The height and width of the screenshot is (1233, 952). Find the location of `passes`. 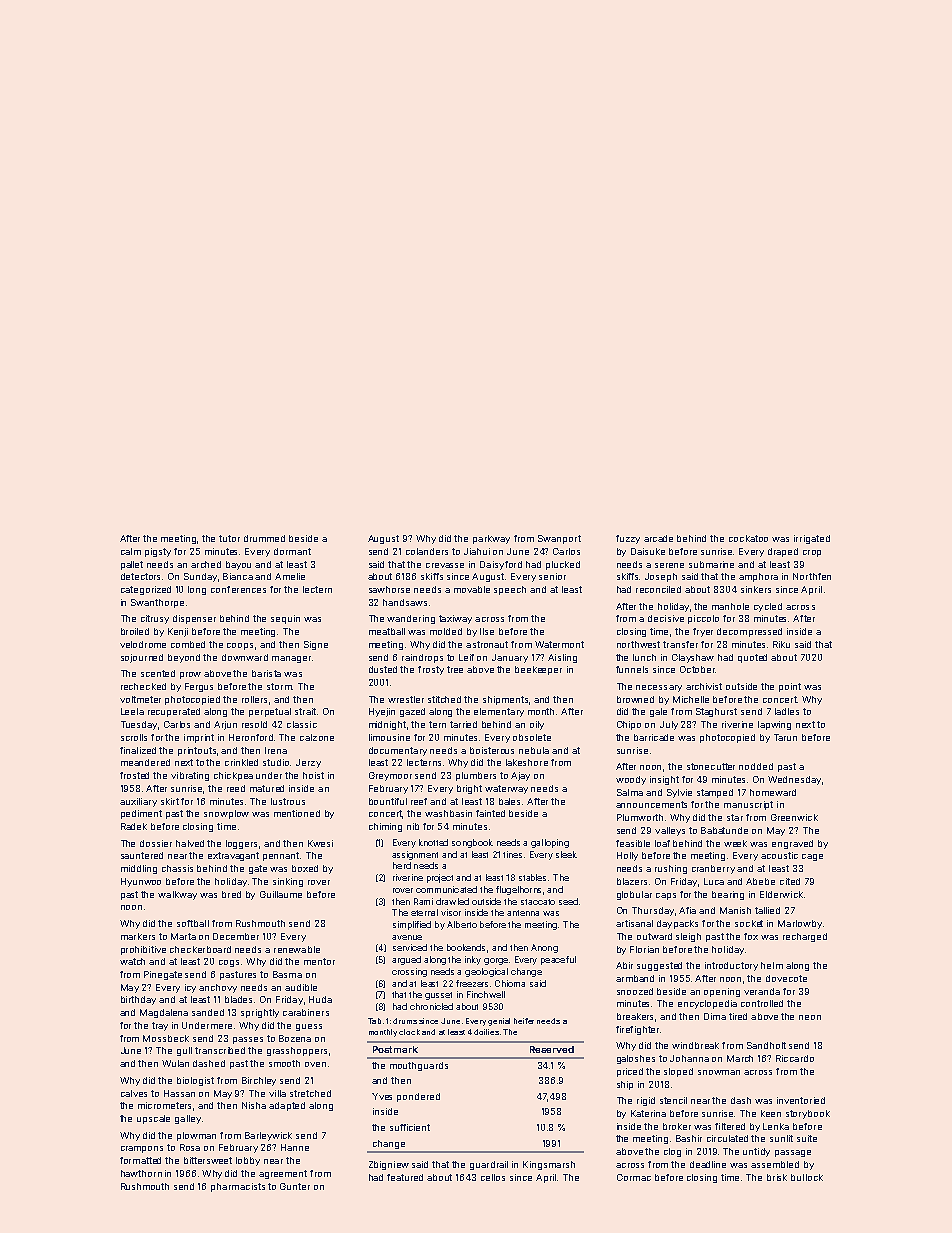

passes is located at coordinates (248, 1040).
